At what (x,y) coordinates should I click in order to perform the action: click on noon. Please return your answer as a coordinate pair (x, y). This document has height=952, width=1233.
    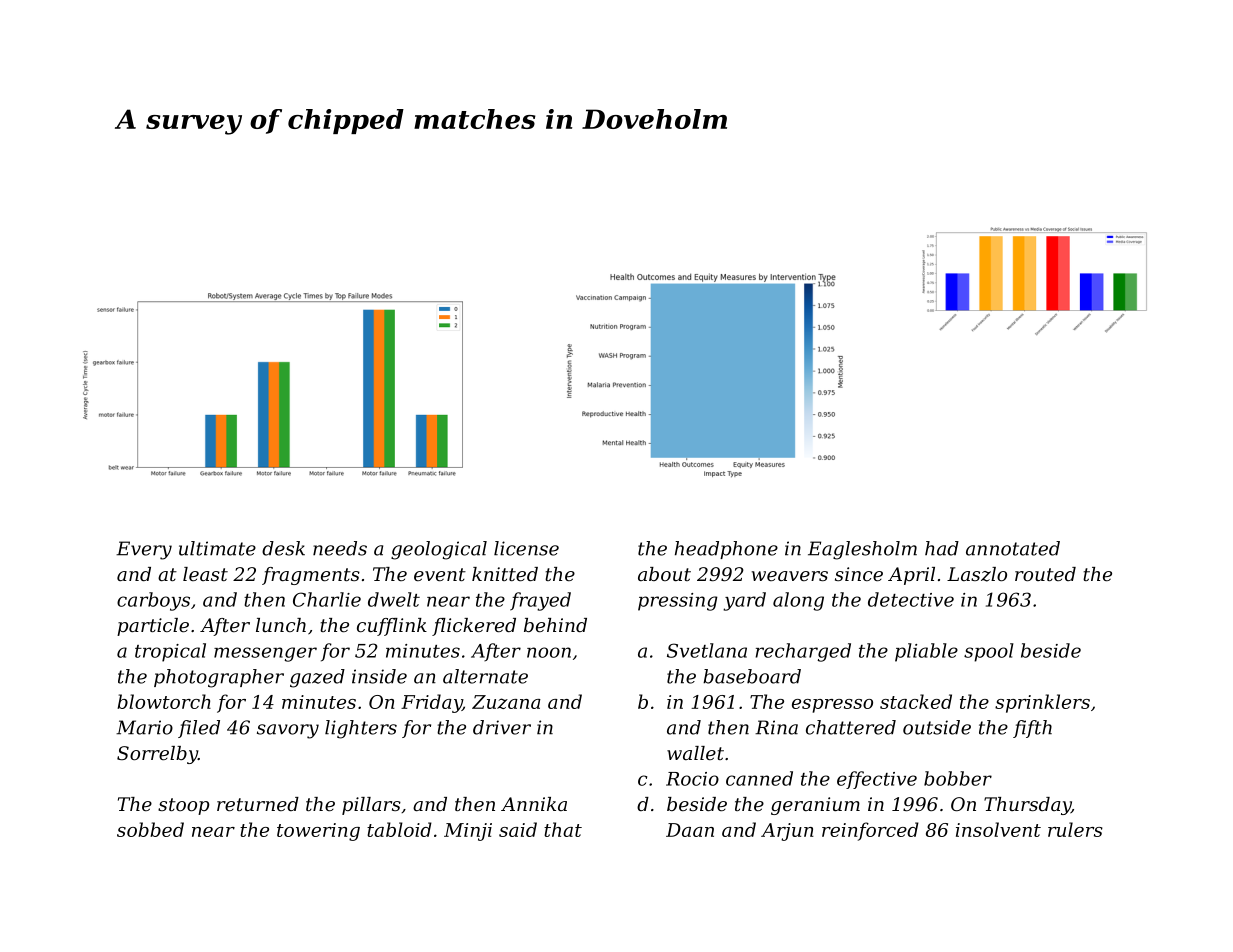
    Looking at the image, I should click on (549, 652).
